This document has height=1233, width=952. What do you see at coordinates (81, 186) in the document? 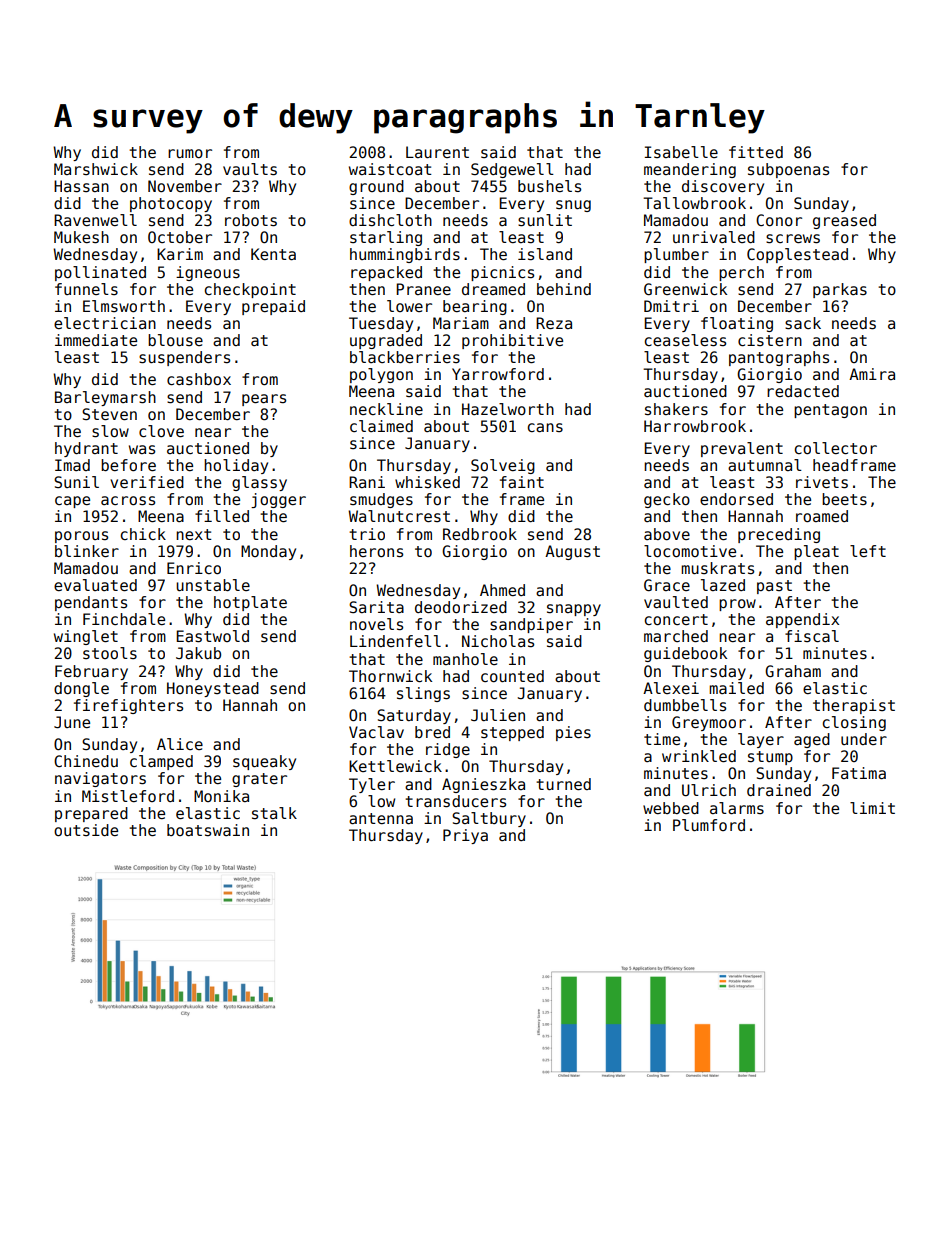
I see `Hassan` at bounding box center [81, 186].
